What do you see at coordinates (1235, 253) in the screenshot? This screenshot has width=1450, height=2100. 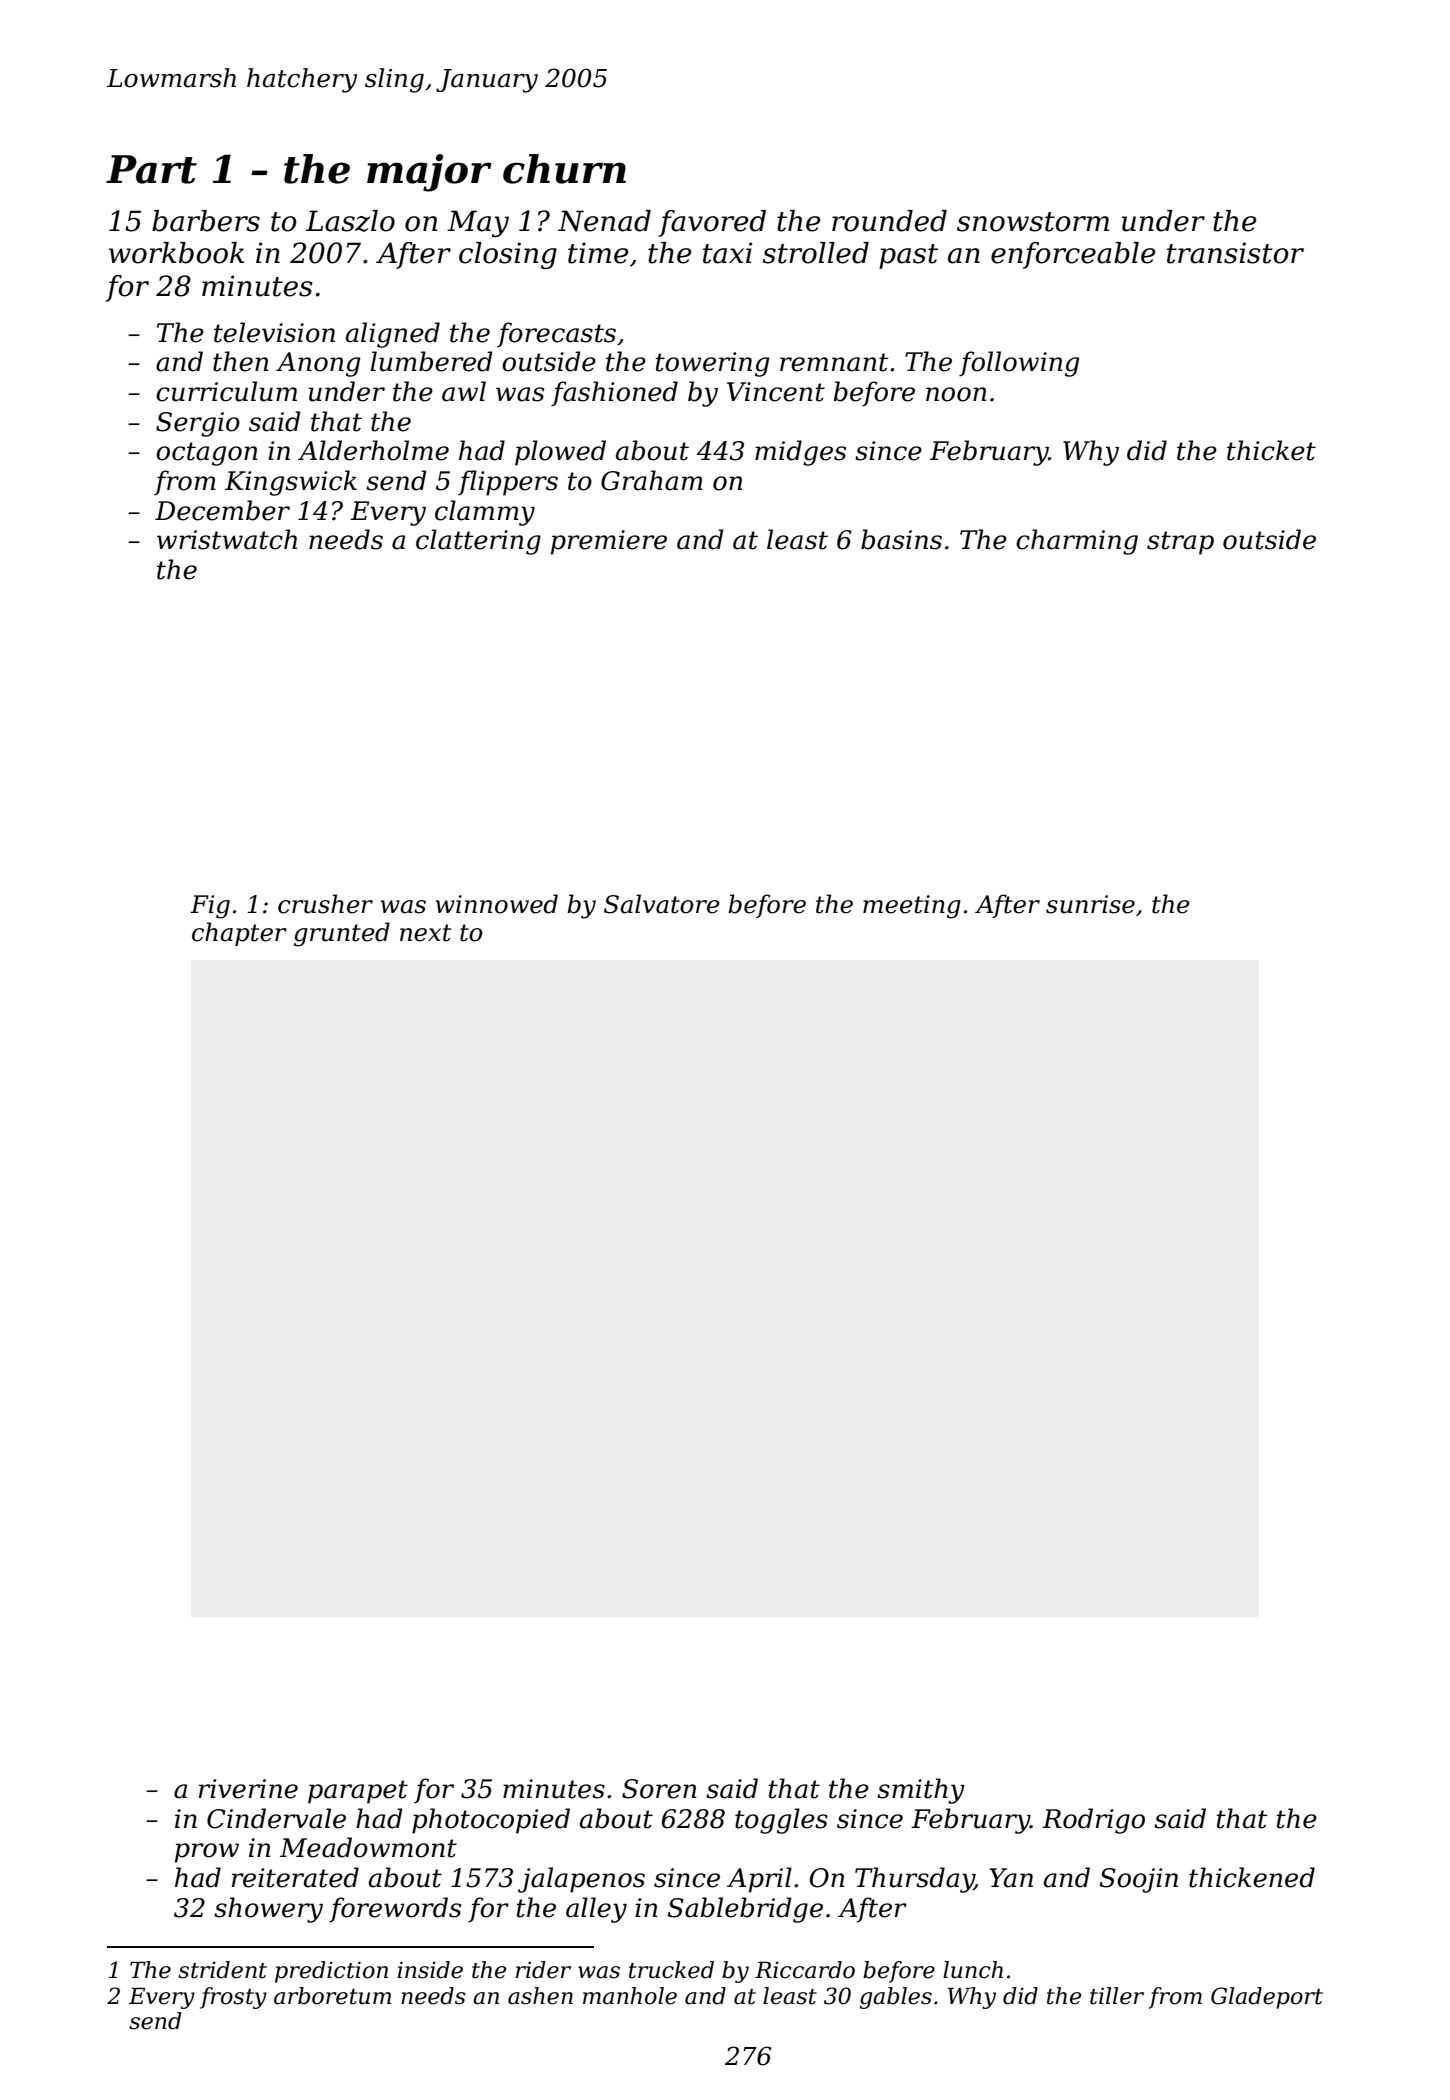 I see `transistor` at bounding box center [1235, 253].
